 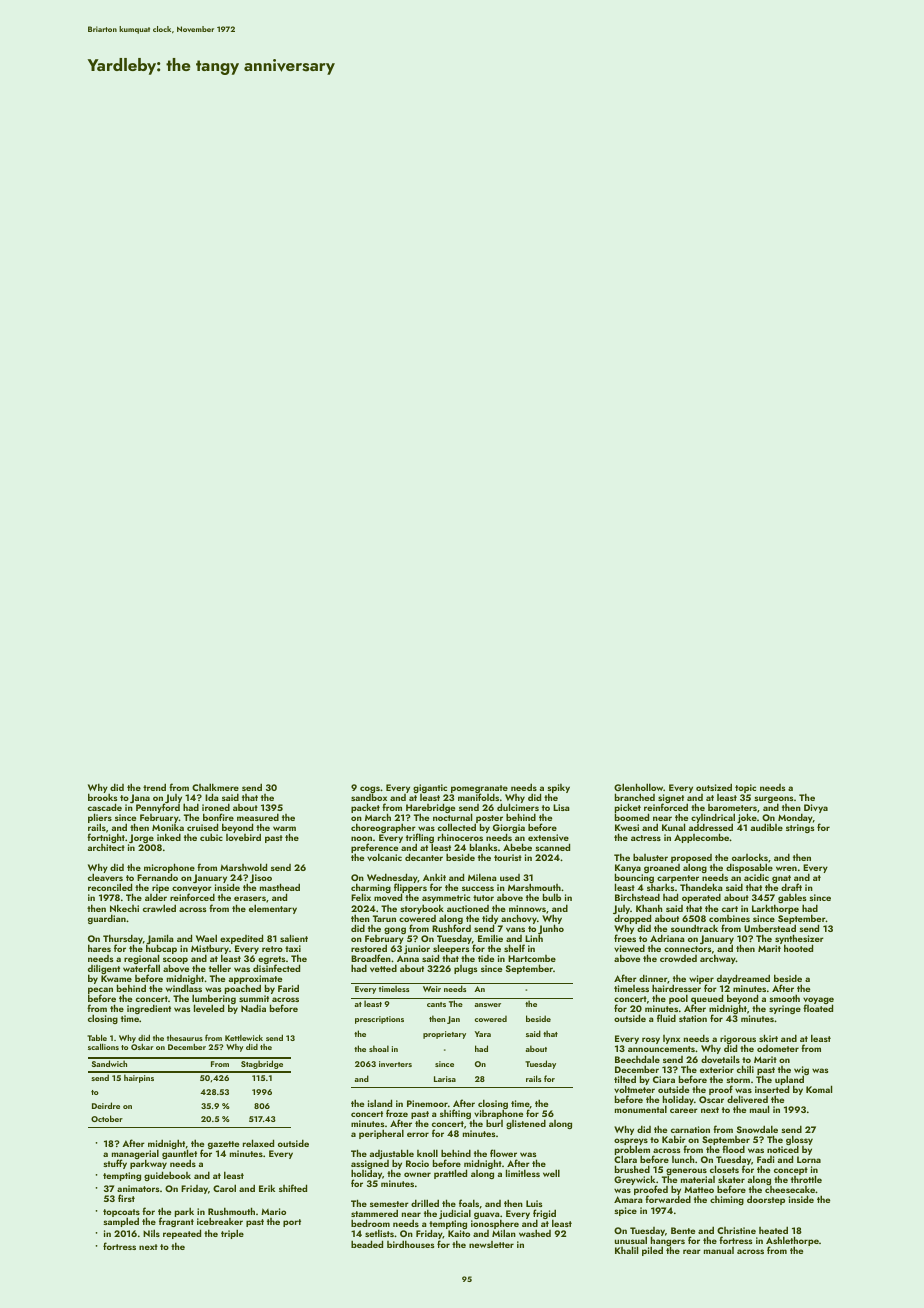 What do you see at coordinates (154, 787) in the screenshot?
I see `trend` at bounding box center [154, 787].
